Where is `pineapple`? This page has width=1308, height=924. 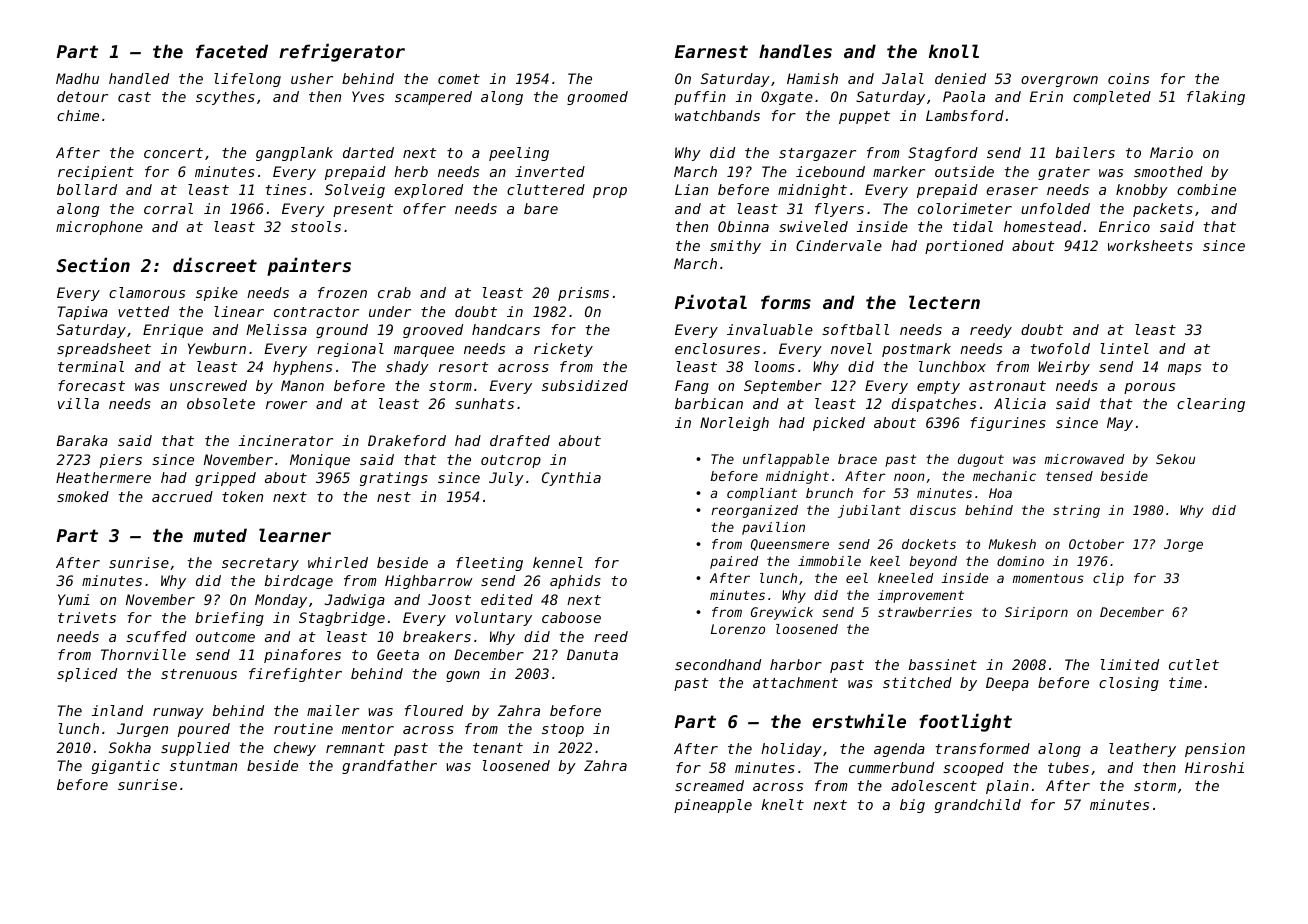 pineapple is located at coordinates (713, 806).
